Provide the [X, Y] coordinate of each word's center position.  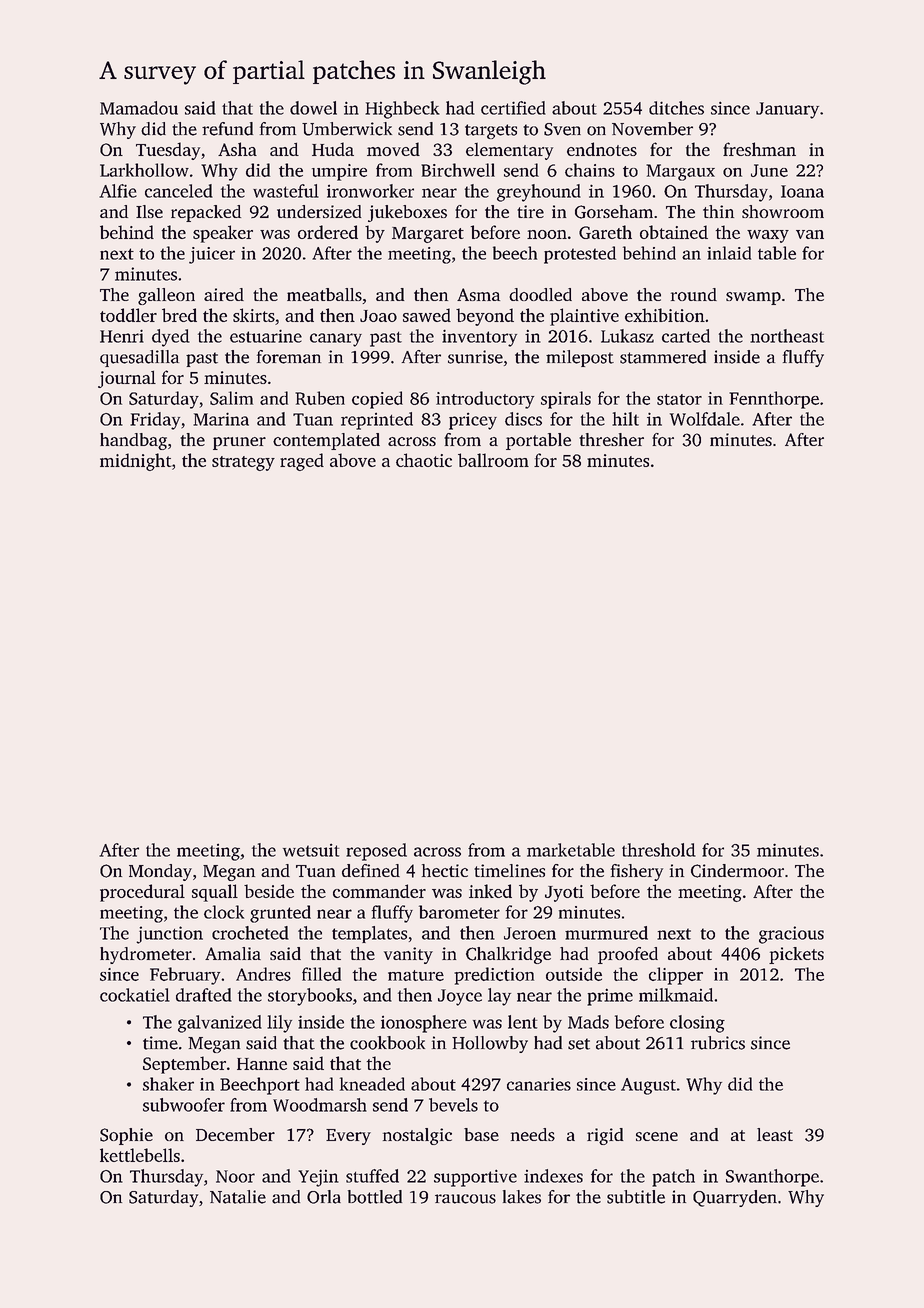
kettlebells [140, 1155]
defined [371, 870]
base [481, 1134]
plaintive [584, 317]
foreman [289, 357]
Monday [160, 872]
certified [513, 108]
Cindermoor [737, 871]
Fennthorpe [774, 400]
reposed [376, 852]
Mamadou [139, 108]
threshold [659, 850]
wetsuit [311, 850]
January [787, 110]
